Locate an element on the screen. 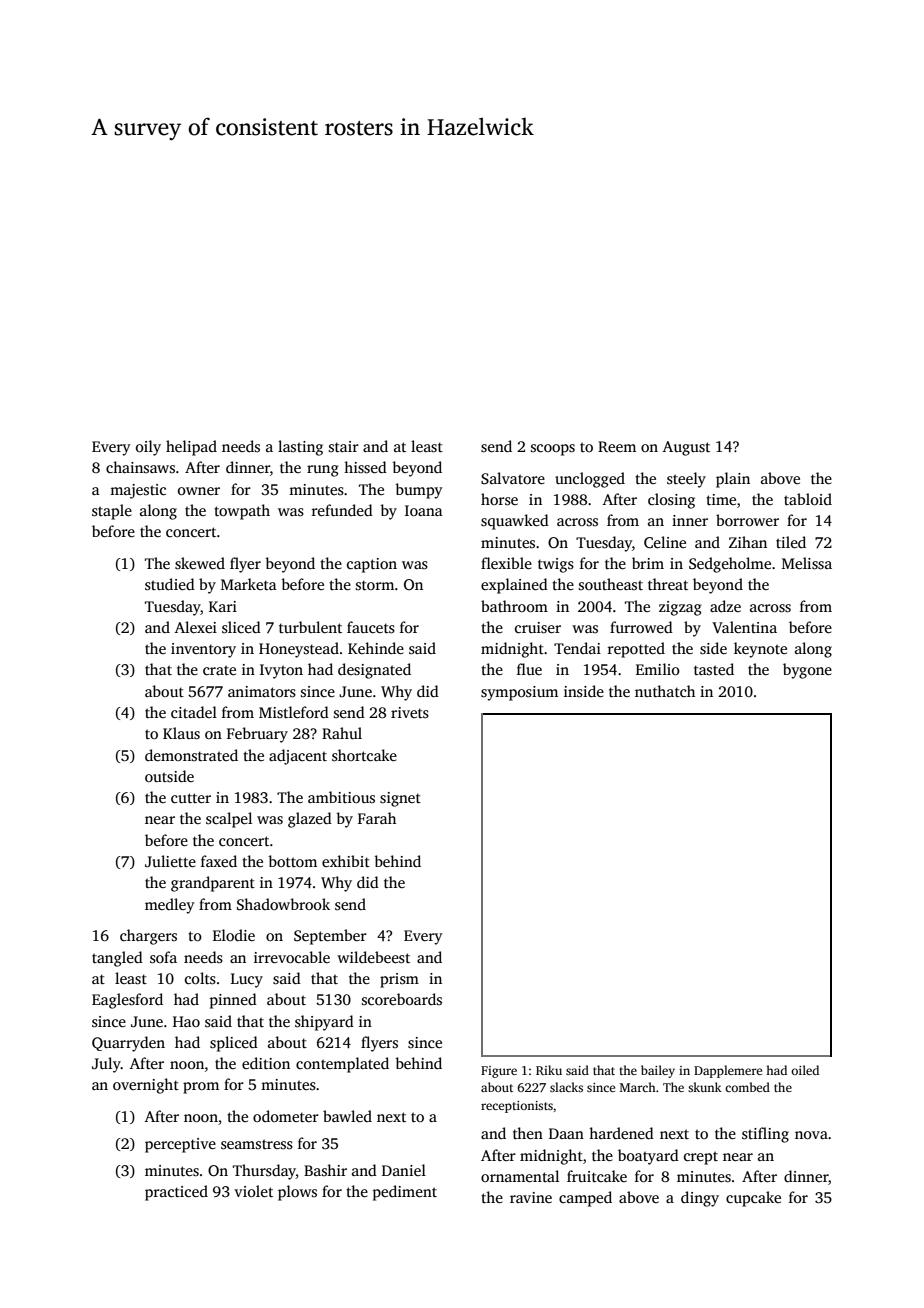 This screenshot has height=1308, width=924. grandparent is located at coordinates (213, 884).
